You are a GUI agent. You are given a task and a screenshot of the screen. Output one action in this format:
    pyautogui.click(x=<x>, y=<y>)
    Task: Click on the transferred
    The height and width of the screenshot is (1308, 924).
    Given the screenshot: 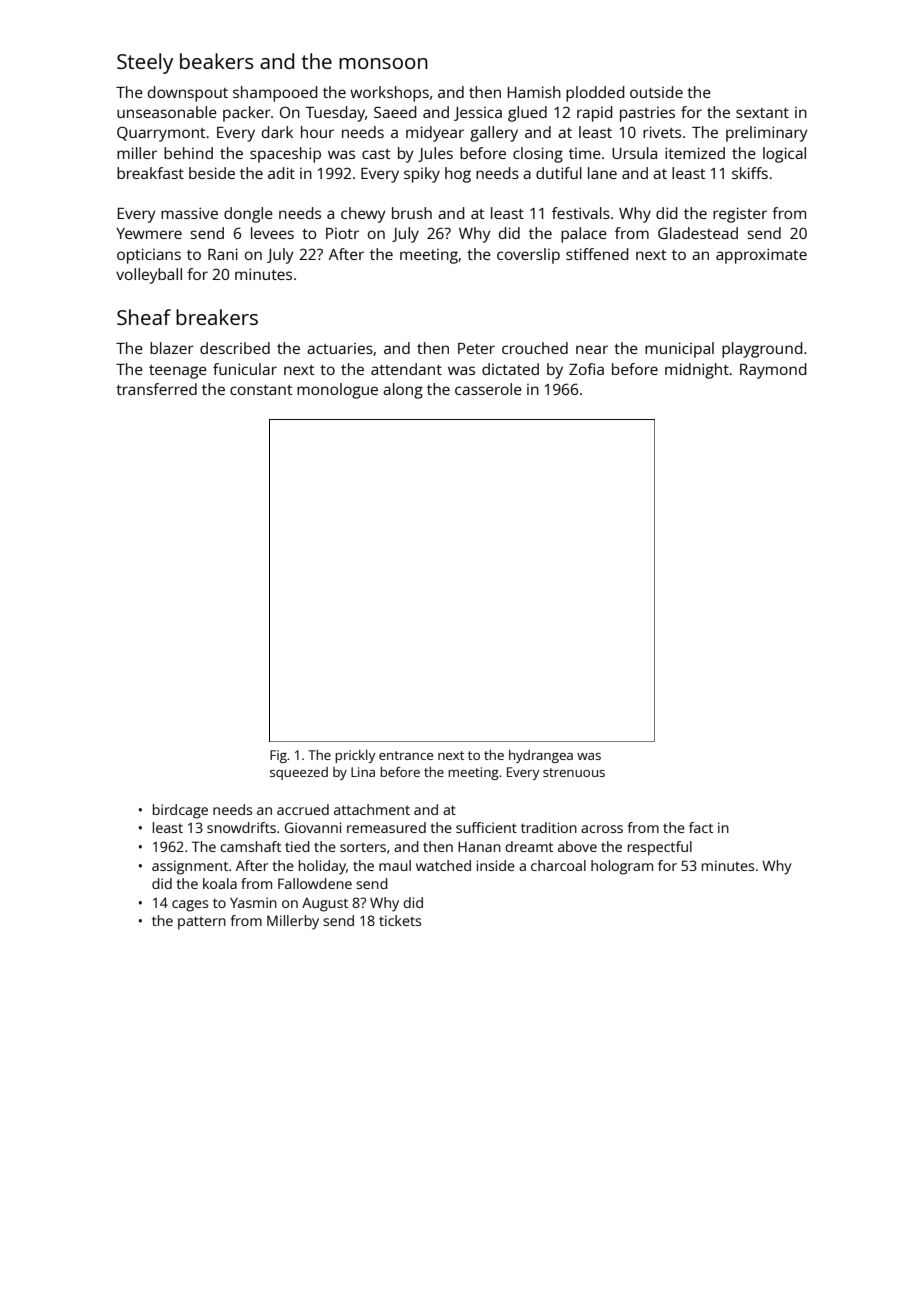 What is the action you would take?
    pyautogui.click(x=156, y=389)
